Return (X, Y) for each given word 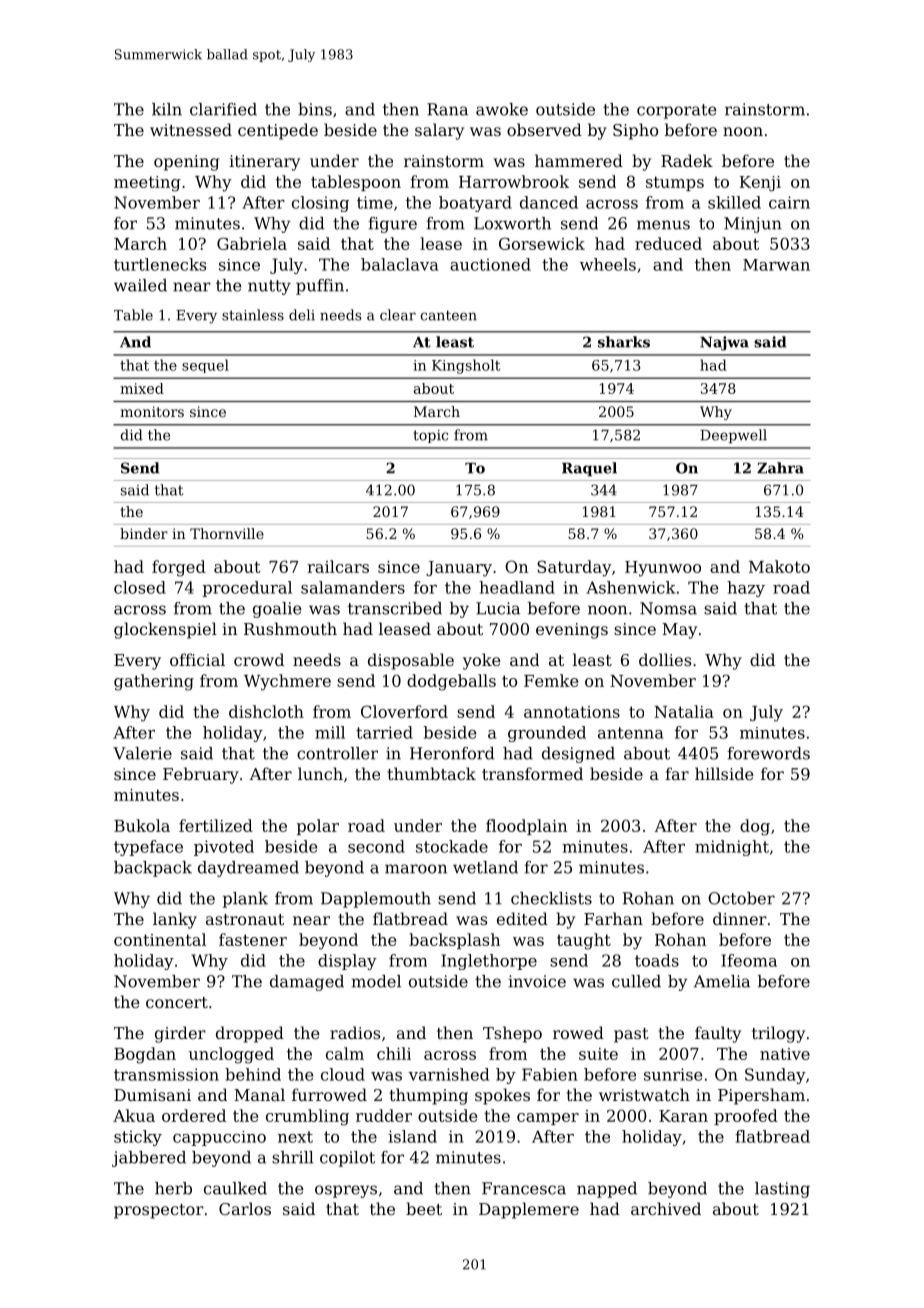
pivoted (224, 848)
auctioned (490, 264)
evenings (572, 631)
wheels (608, 264)
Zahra (780, 468)
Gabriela (252, 243)
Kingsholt (466, 366)
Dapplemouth (376, 900)
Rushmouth (290, 628)
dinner (740, 918)
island (412, 1136)
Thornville (227, 533)
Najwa (724, 343)
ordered (194, 1115)
